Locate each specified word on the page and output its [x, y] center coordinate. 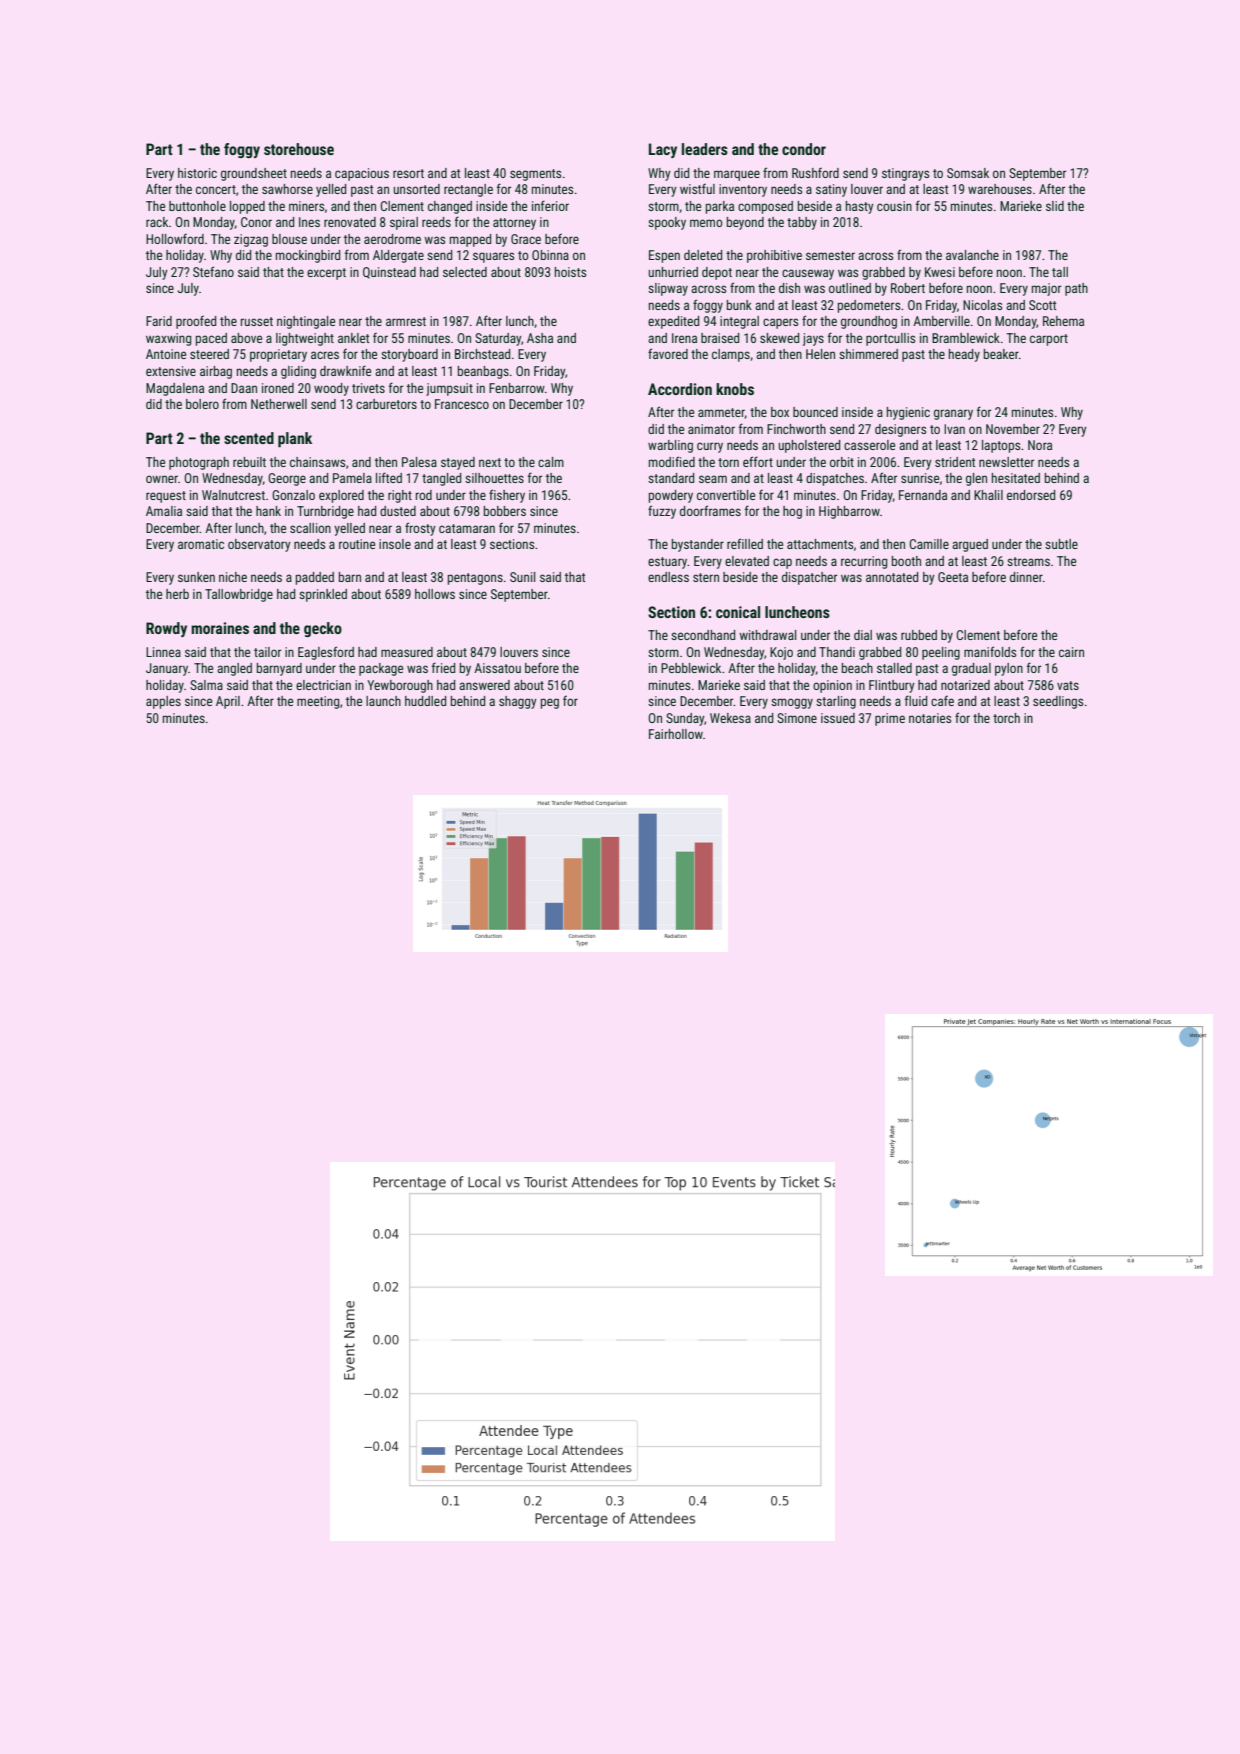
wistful [697, 189]
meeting [318, 702]
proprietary [278, 355]
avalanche [972, 255]
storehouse [299, 149]
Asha [540, 338]
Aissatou [497, 668]
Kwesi [940, 272]
